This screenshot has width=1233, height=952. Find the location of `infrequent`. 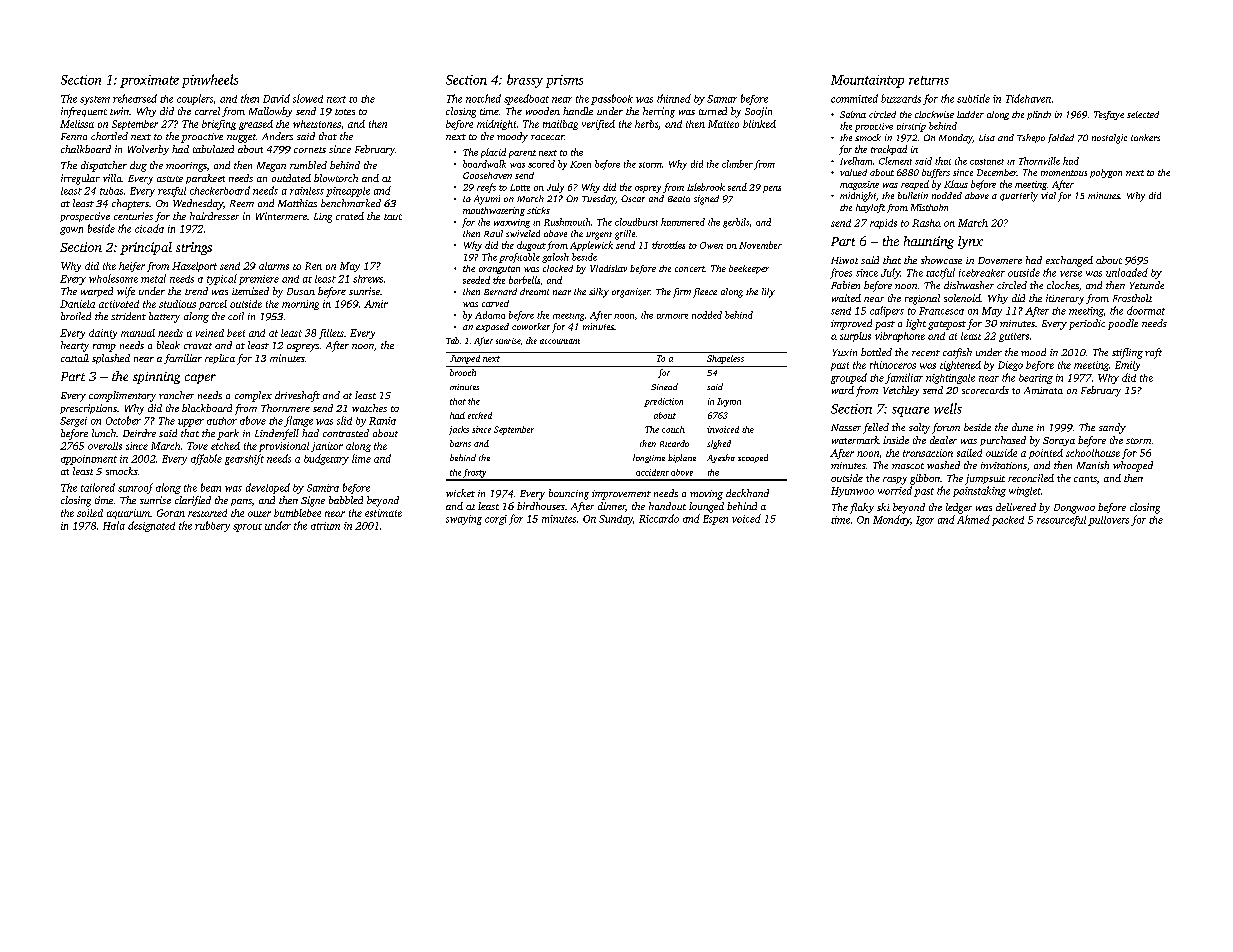

infrequent is located at coordinates (84, 112).
